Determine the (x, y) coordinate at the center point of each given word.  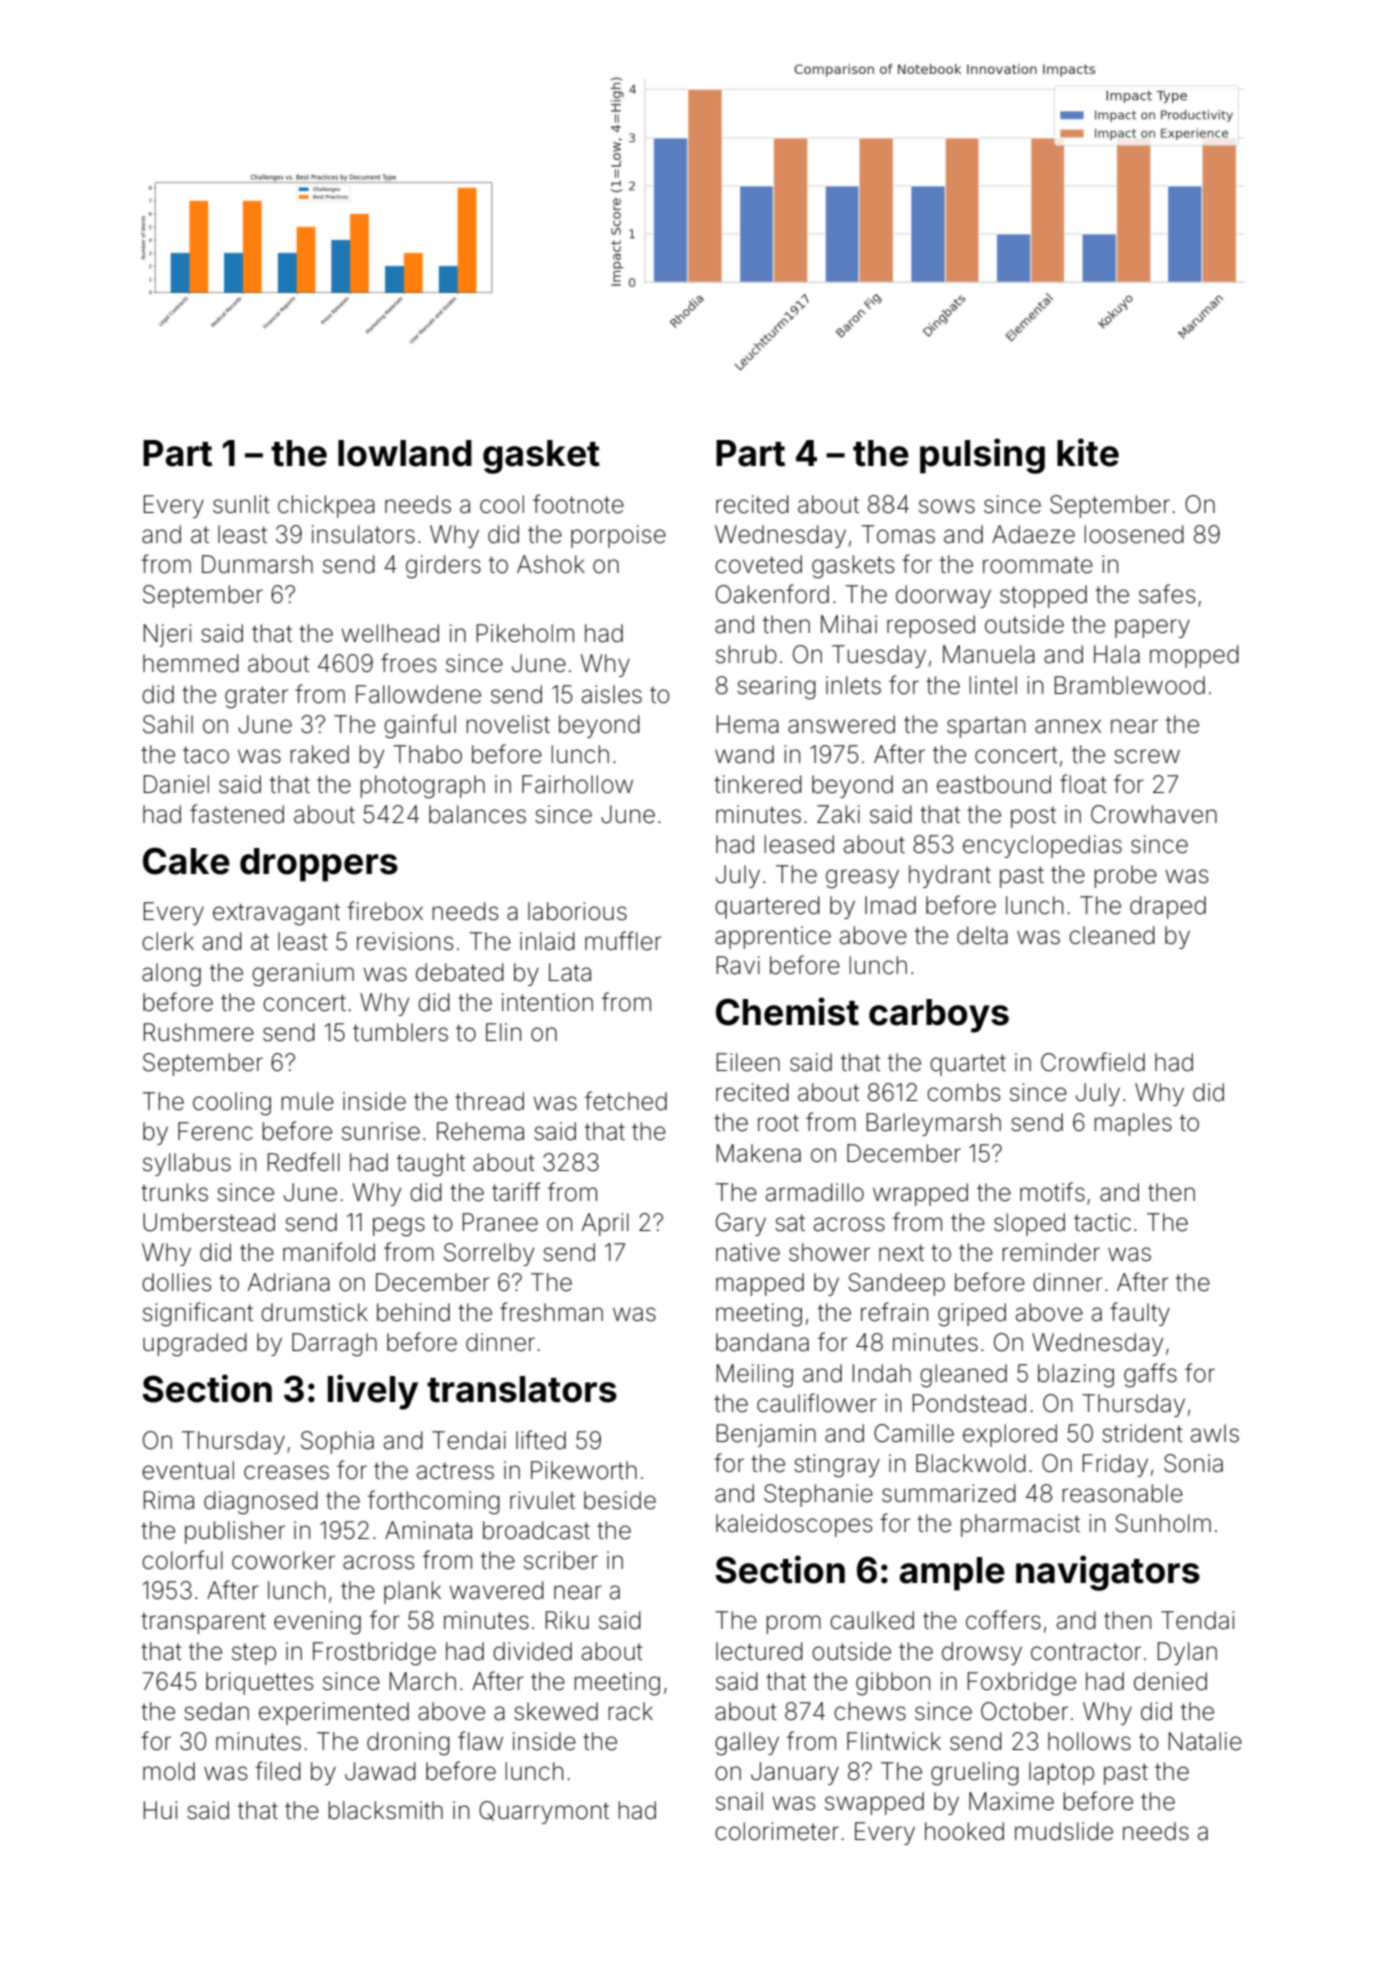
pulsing (982, 456)
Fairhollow (577, 784)
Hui (160, 1810)
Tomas (898, 534)
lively (373, 1392)
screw (1147, 756)
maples (1133, 1124)
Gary (741, 1224)
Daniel (176, 784)
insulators (363, 534)
